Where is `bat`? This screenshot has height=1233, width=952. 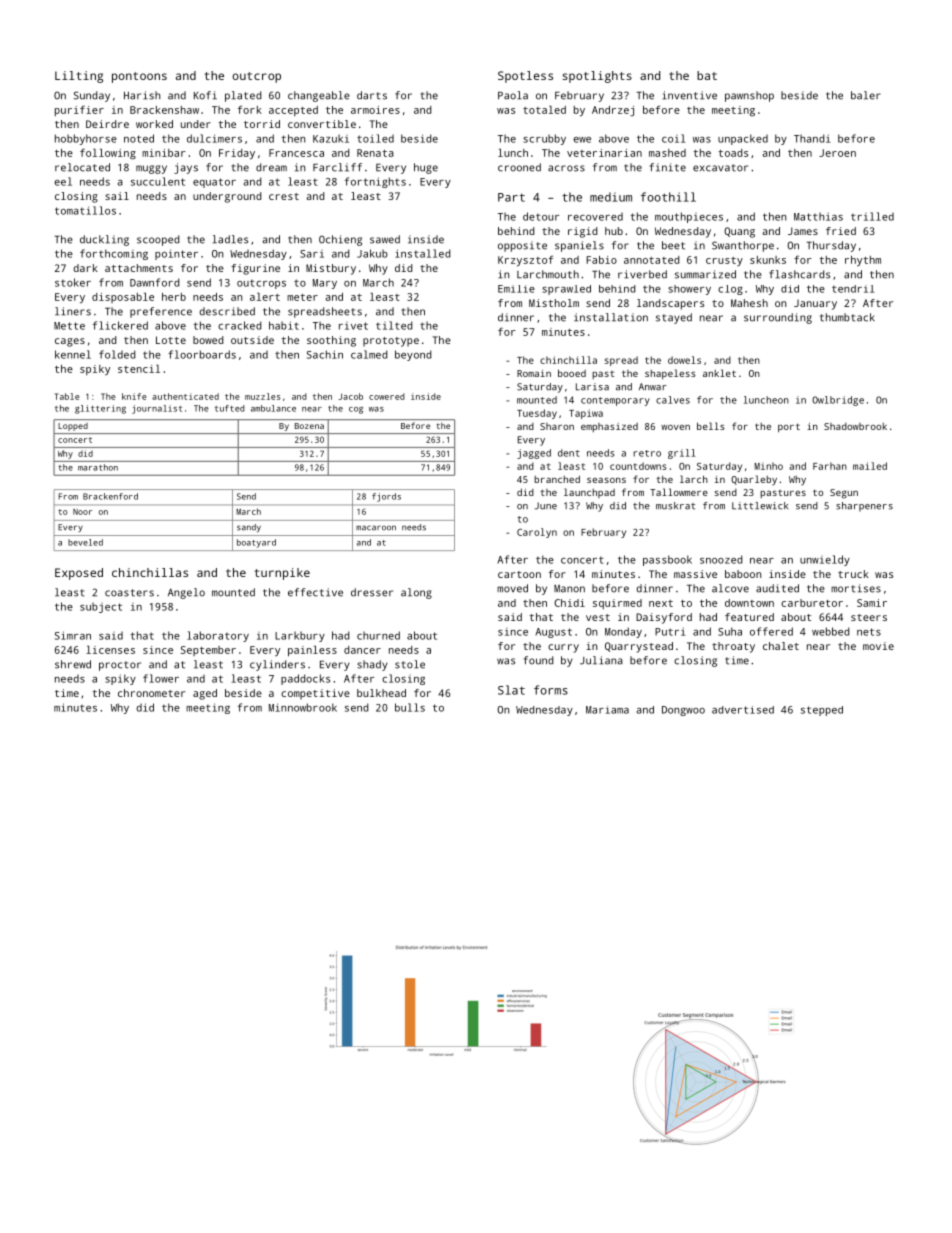 bat is located at coordinates (707, 75).
